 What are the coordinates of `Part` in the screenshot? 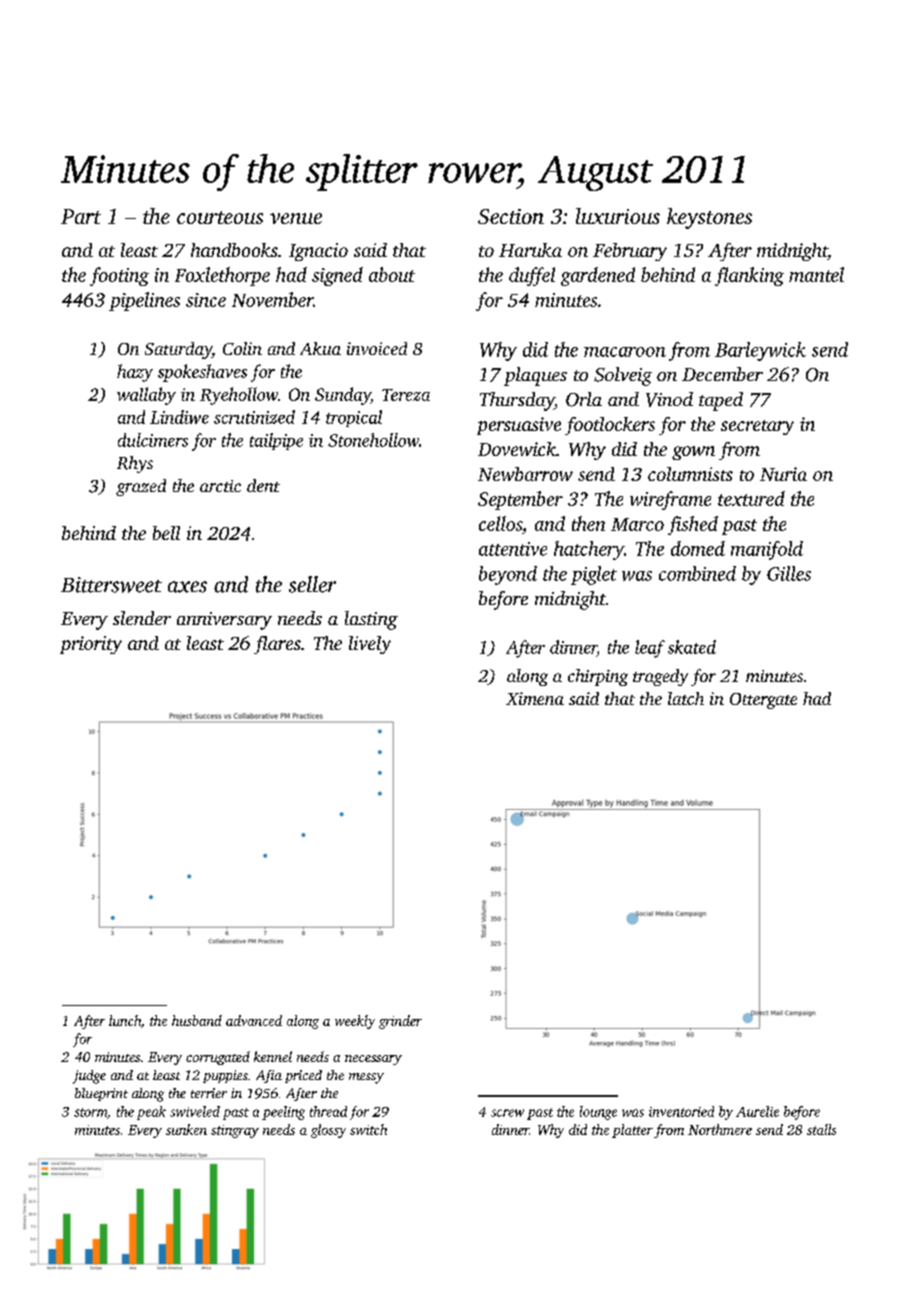 It's located at (81, 216).
